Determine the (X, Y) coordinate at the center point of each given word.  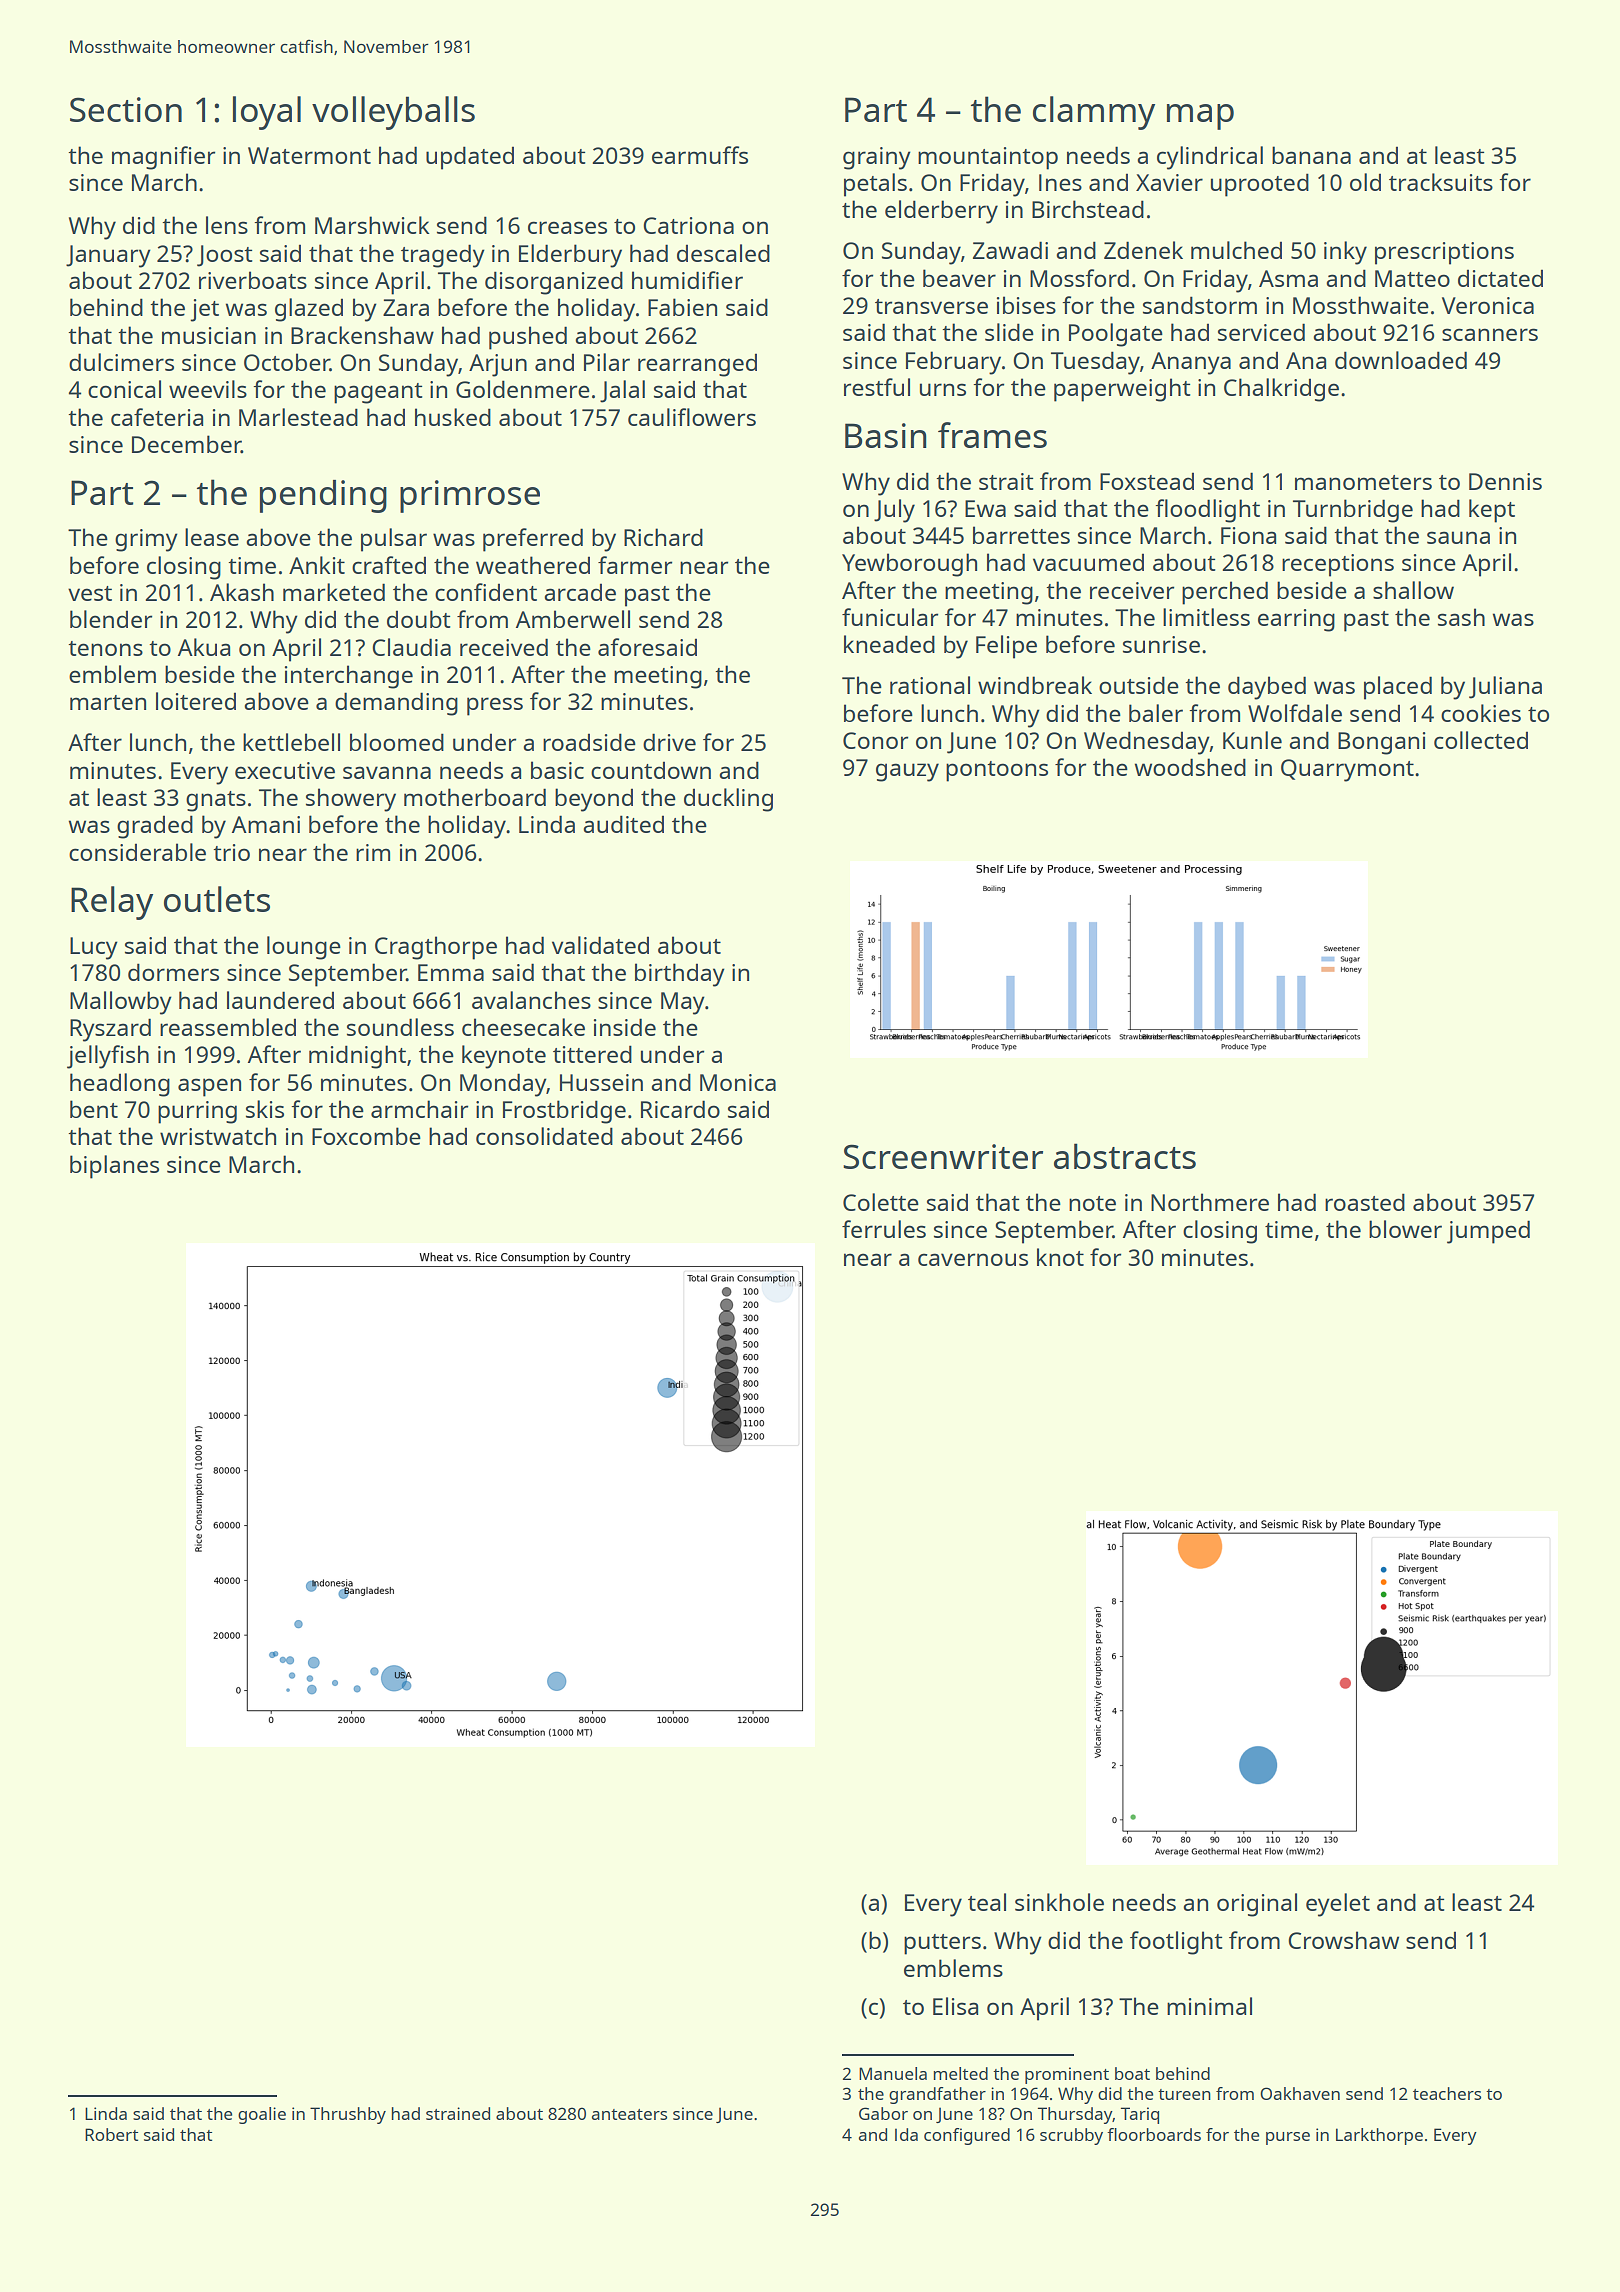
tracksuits (1441, 182)
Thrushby (348, 2115)
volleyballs (393, 113)
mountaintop (988, 158)
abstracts (1125, 1156)
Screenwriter (943, 1156)
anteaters (629, 2114)
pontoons (997, 771)
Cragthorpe (436, 948)
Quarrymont (1347, 770)
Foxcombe (366, 1136)
